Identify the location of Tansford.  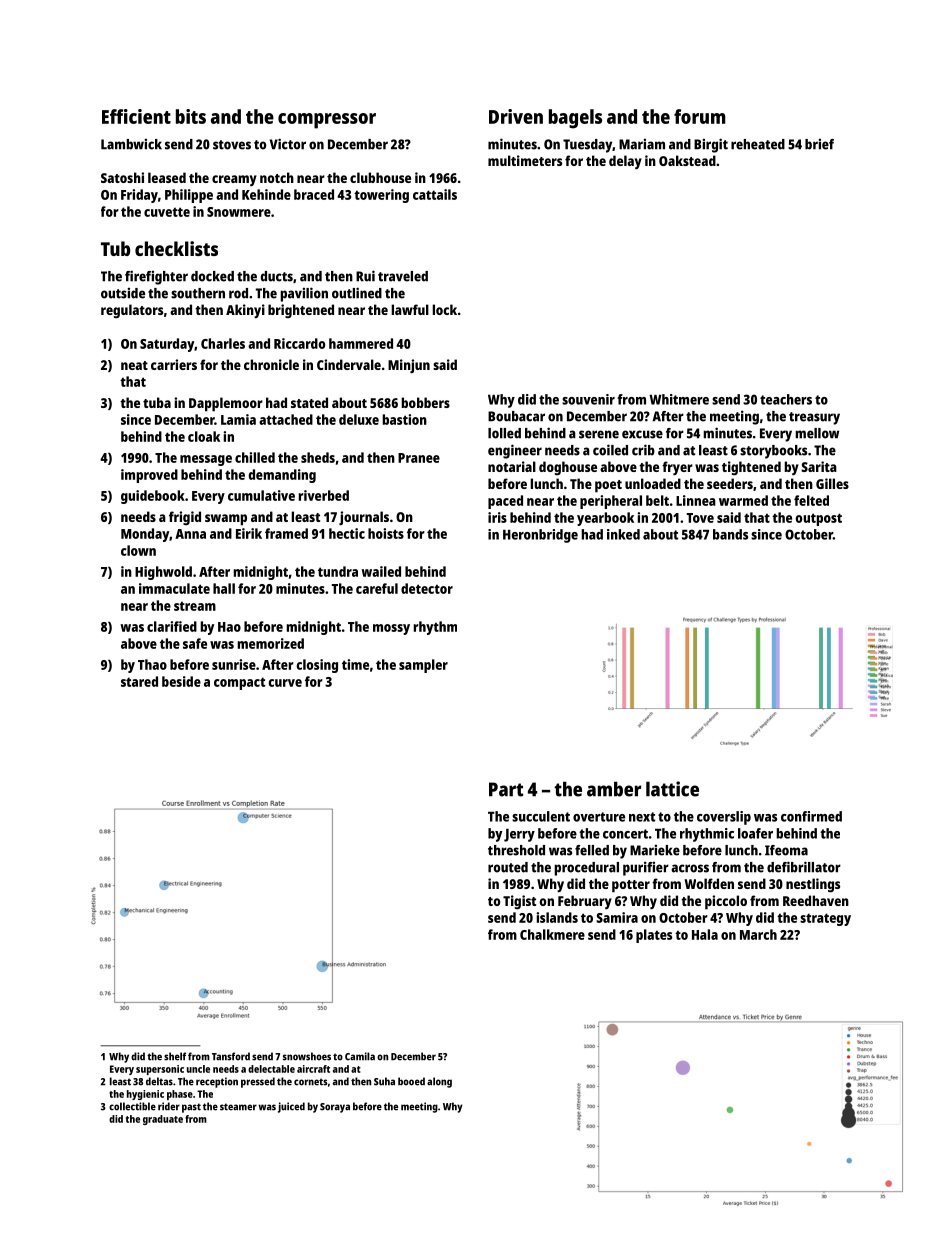
(231, 1056).
